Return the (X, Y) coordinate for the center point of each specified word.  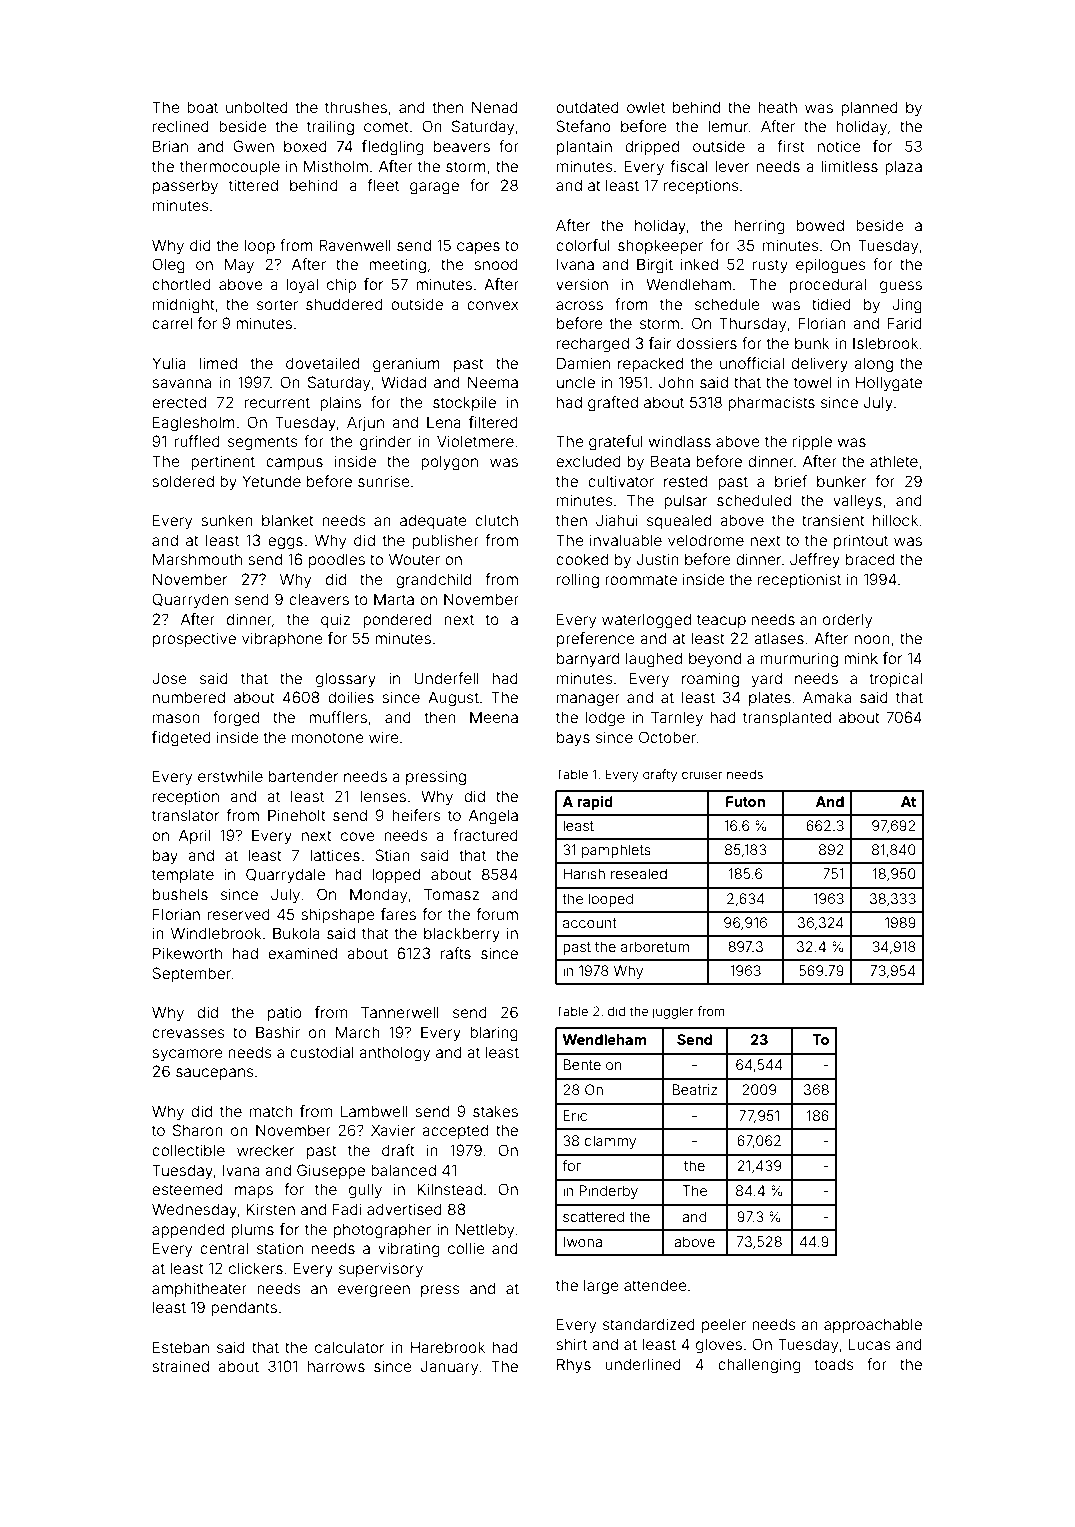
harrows (336, 1366)
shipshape (338, 915)
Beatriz (695, 1089)
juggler (673, 1012)
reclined (181, 126)
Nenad (495, 107)
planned (869, 108)
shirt (571, 1344)
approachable (873, 1325)
